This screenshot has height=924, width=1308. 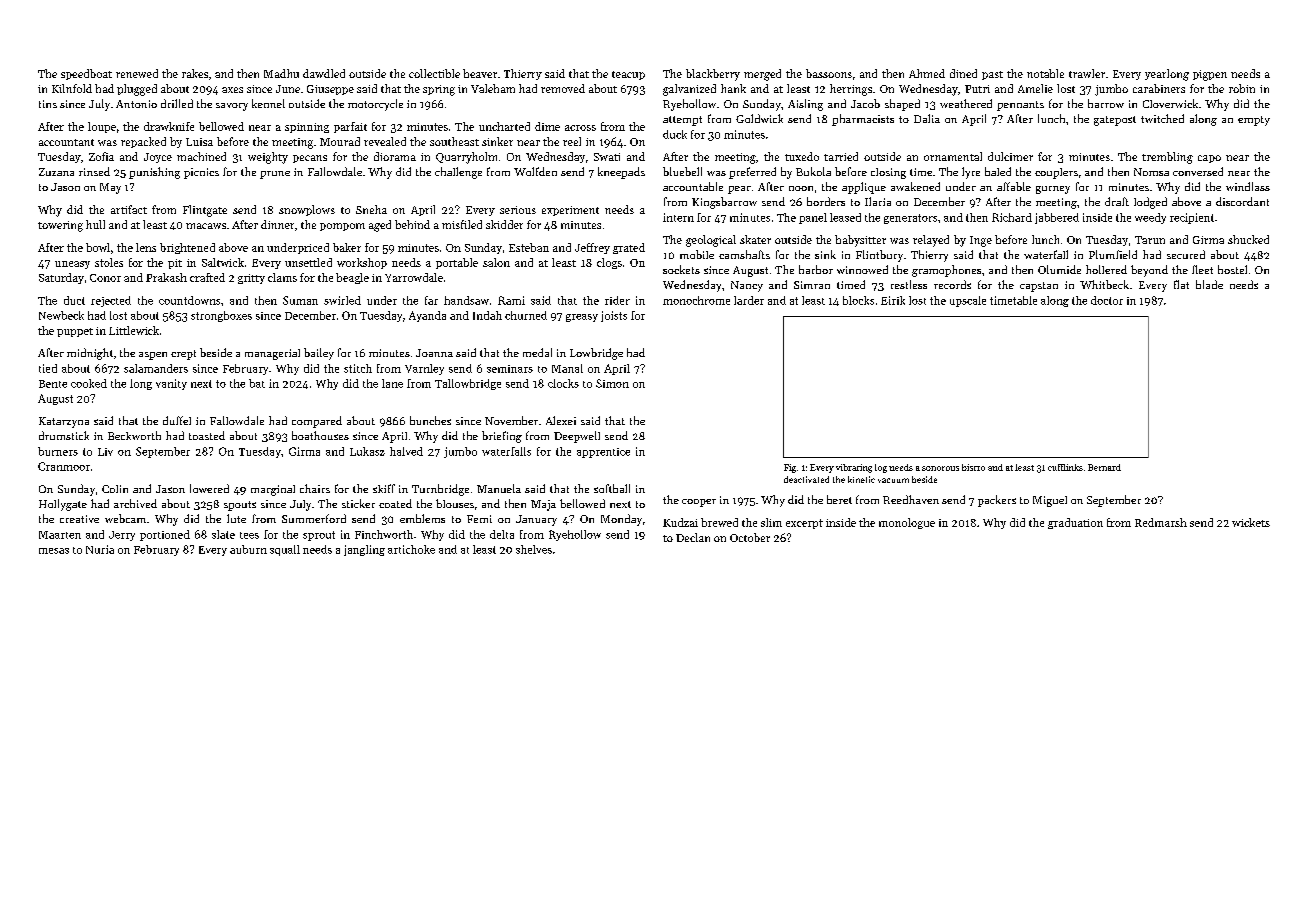 What do you see at coordinates (350, 127) in the screenshot?
I see `parfait` at bounding box center [350, 127].
